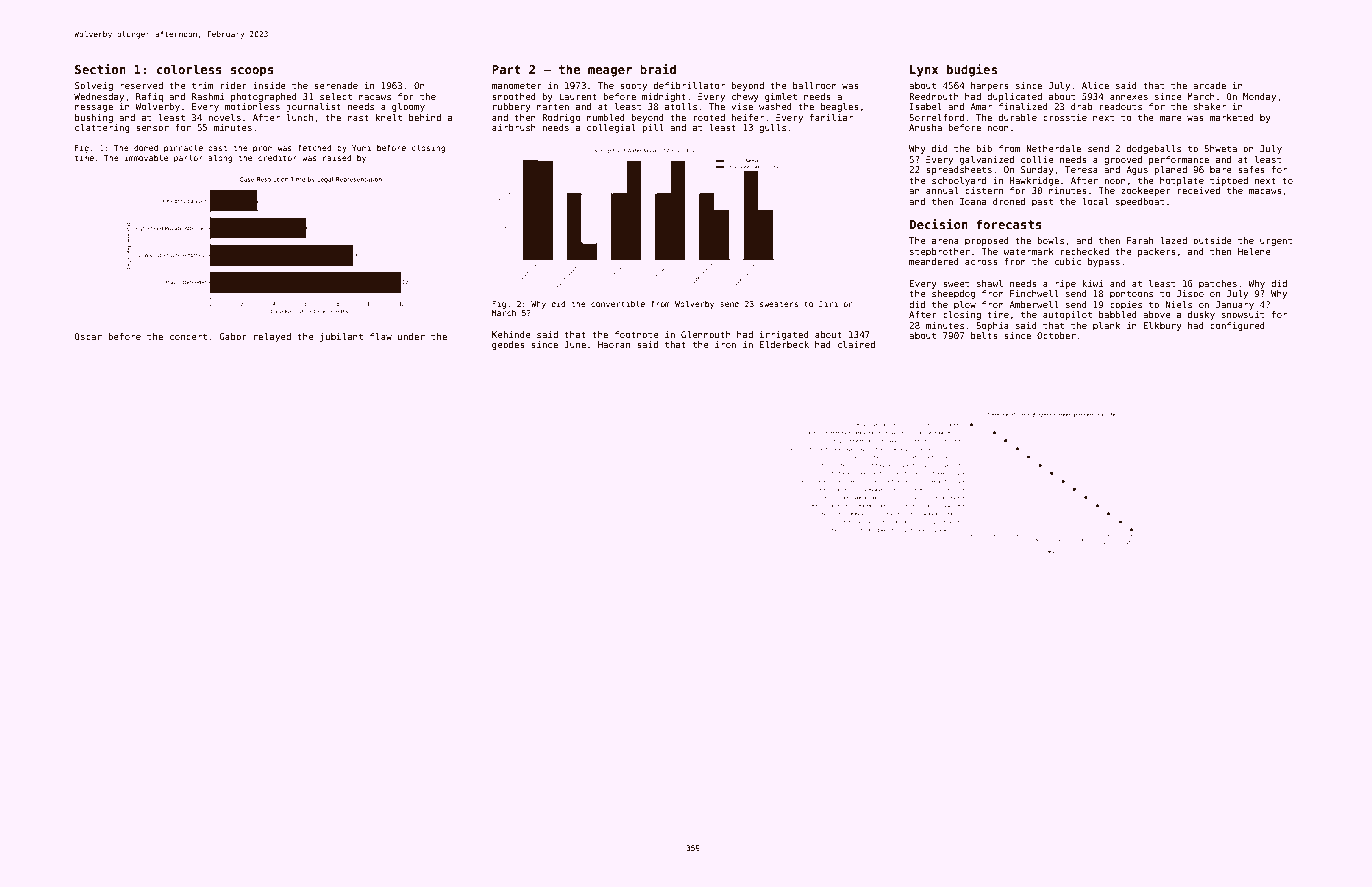 The width and height of the screenshot is (1372, 887). I want to click on meandered, so click(934, 261).
